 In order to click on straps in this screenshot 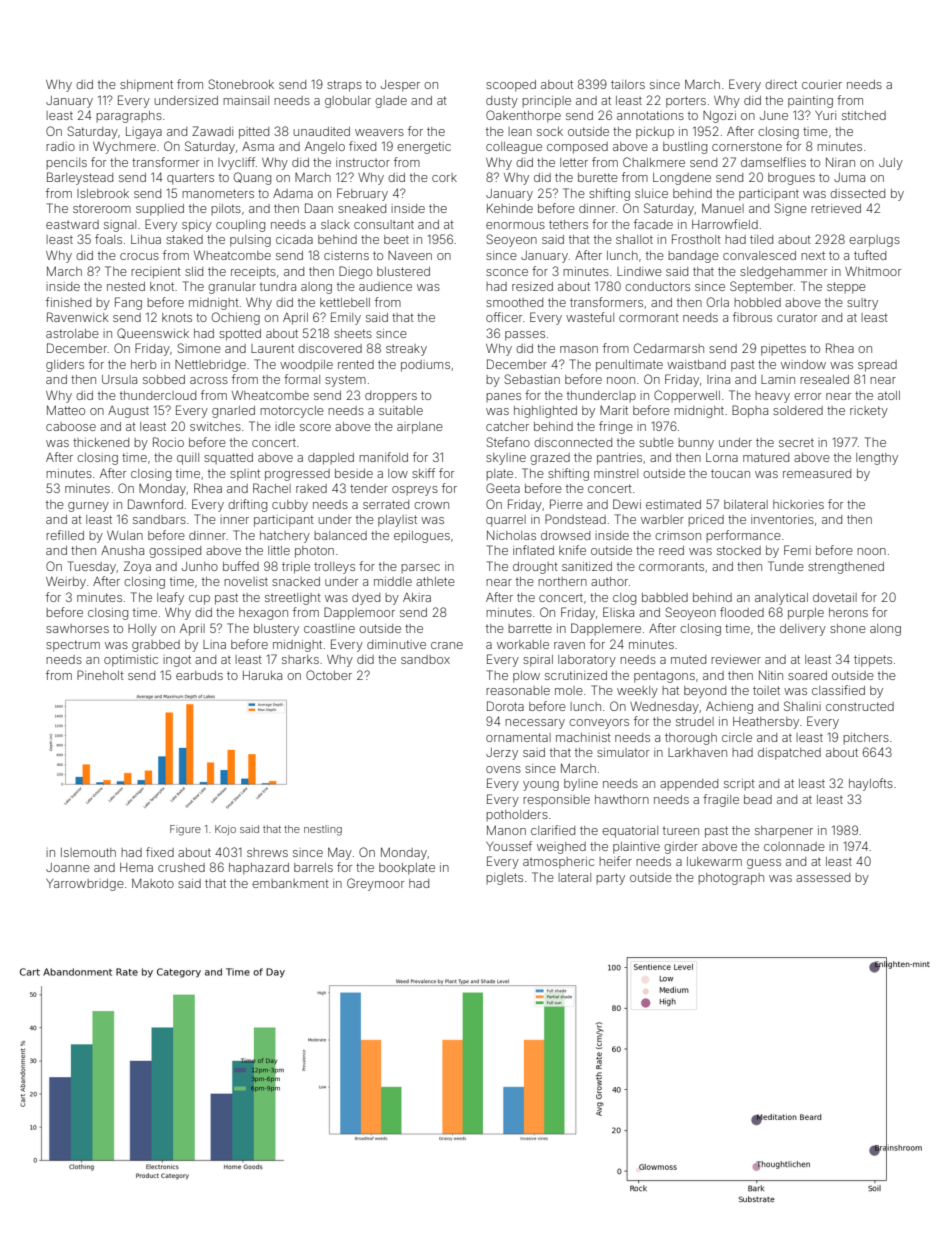, I will do `click(344, 86)`.
